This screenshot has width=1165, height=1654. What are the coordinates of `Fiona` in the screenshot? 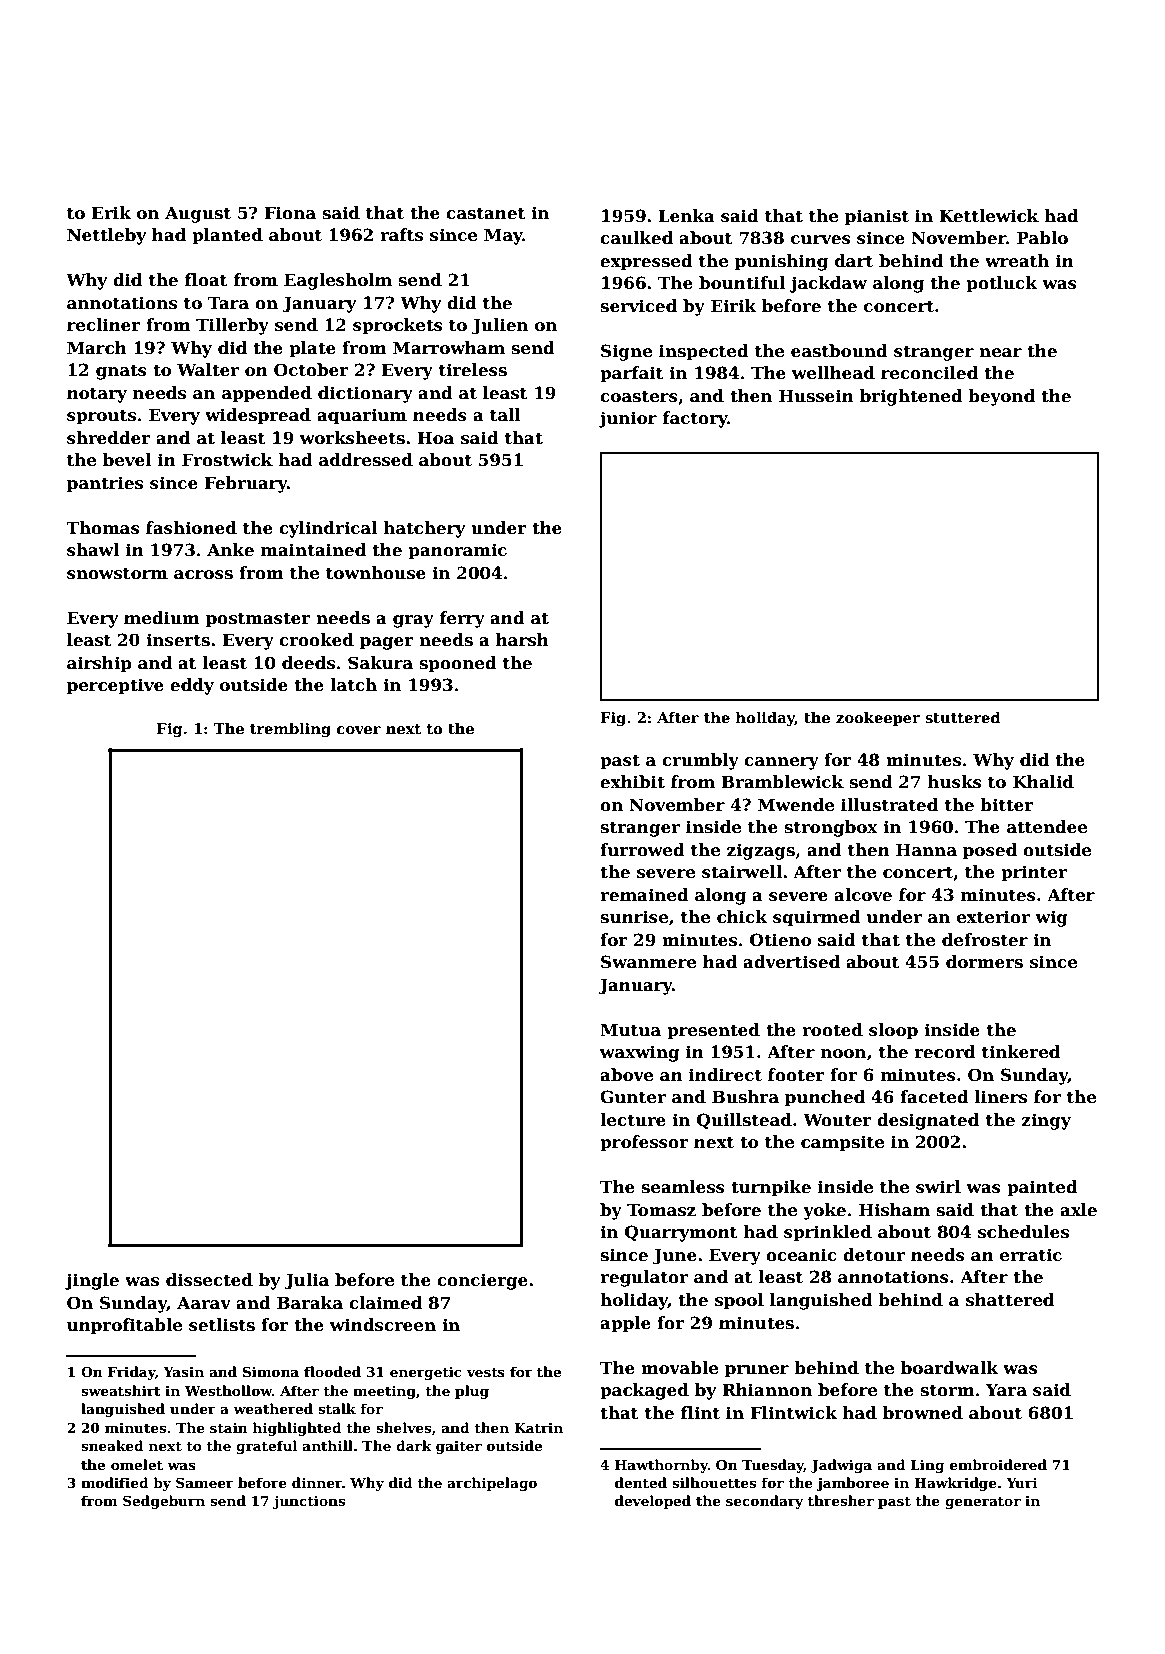 It's located at (290, 213).
